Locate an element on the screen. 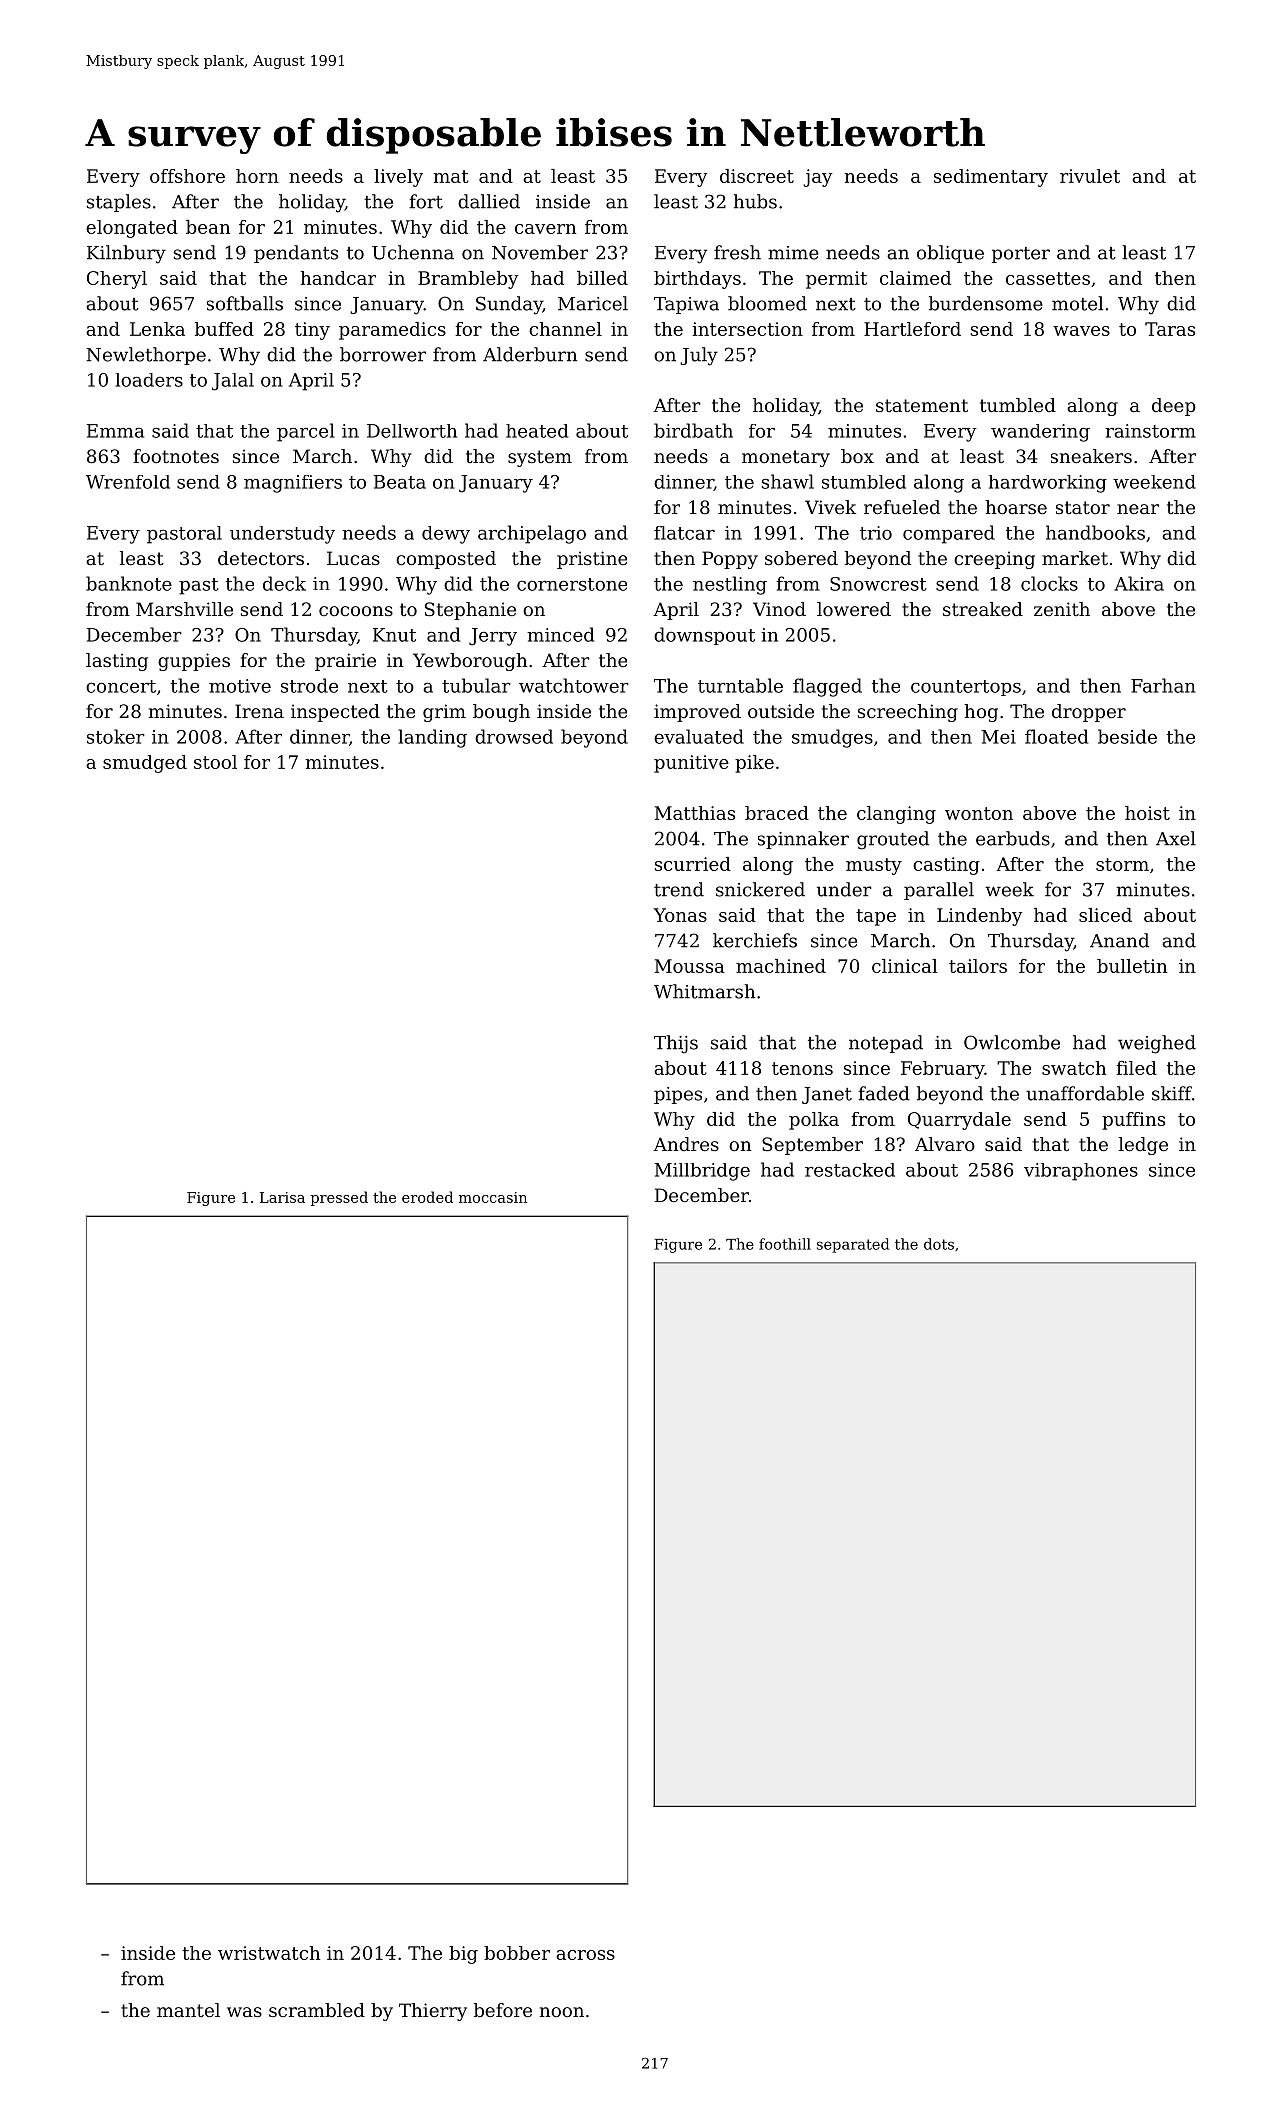  birthdays is located at coordinates (697, 280).
